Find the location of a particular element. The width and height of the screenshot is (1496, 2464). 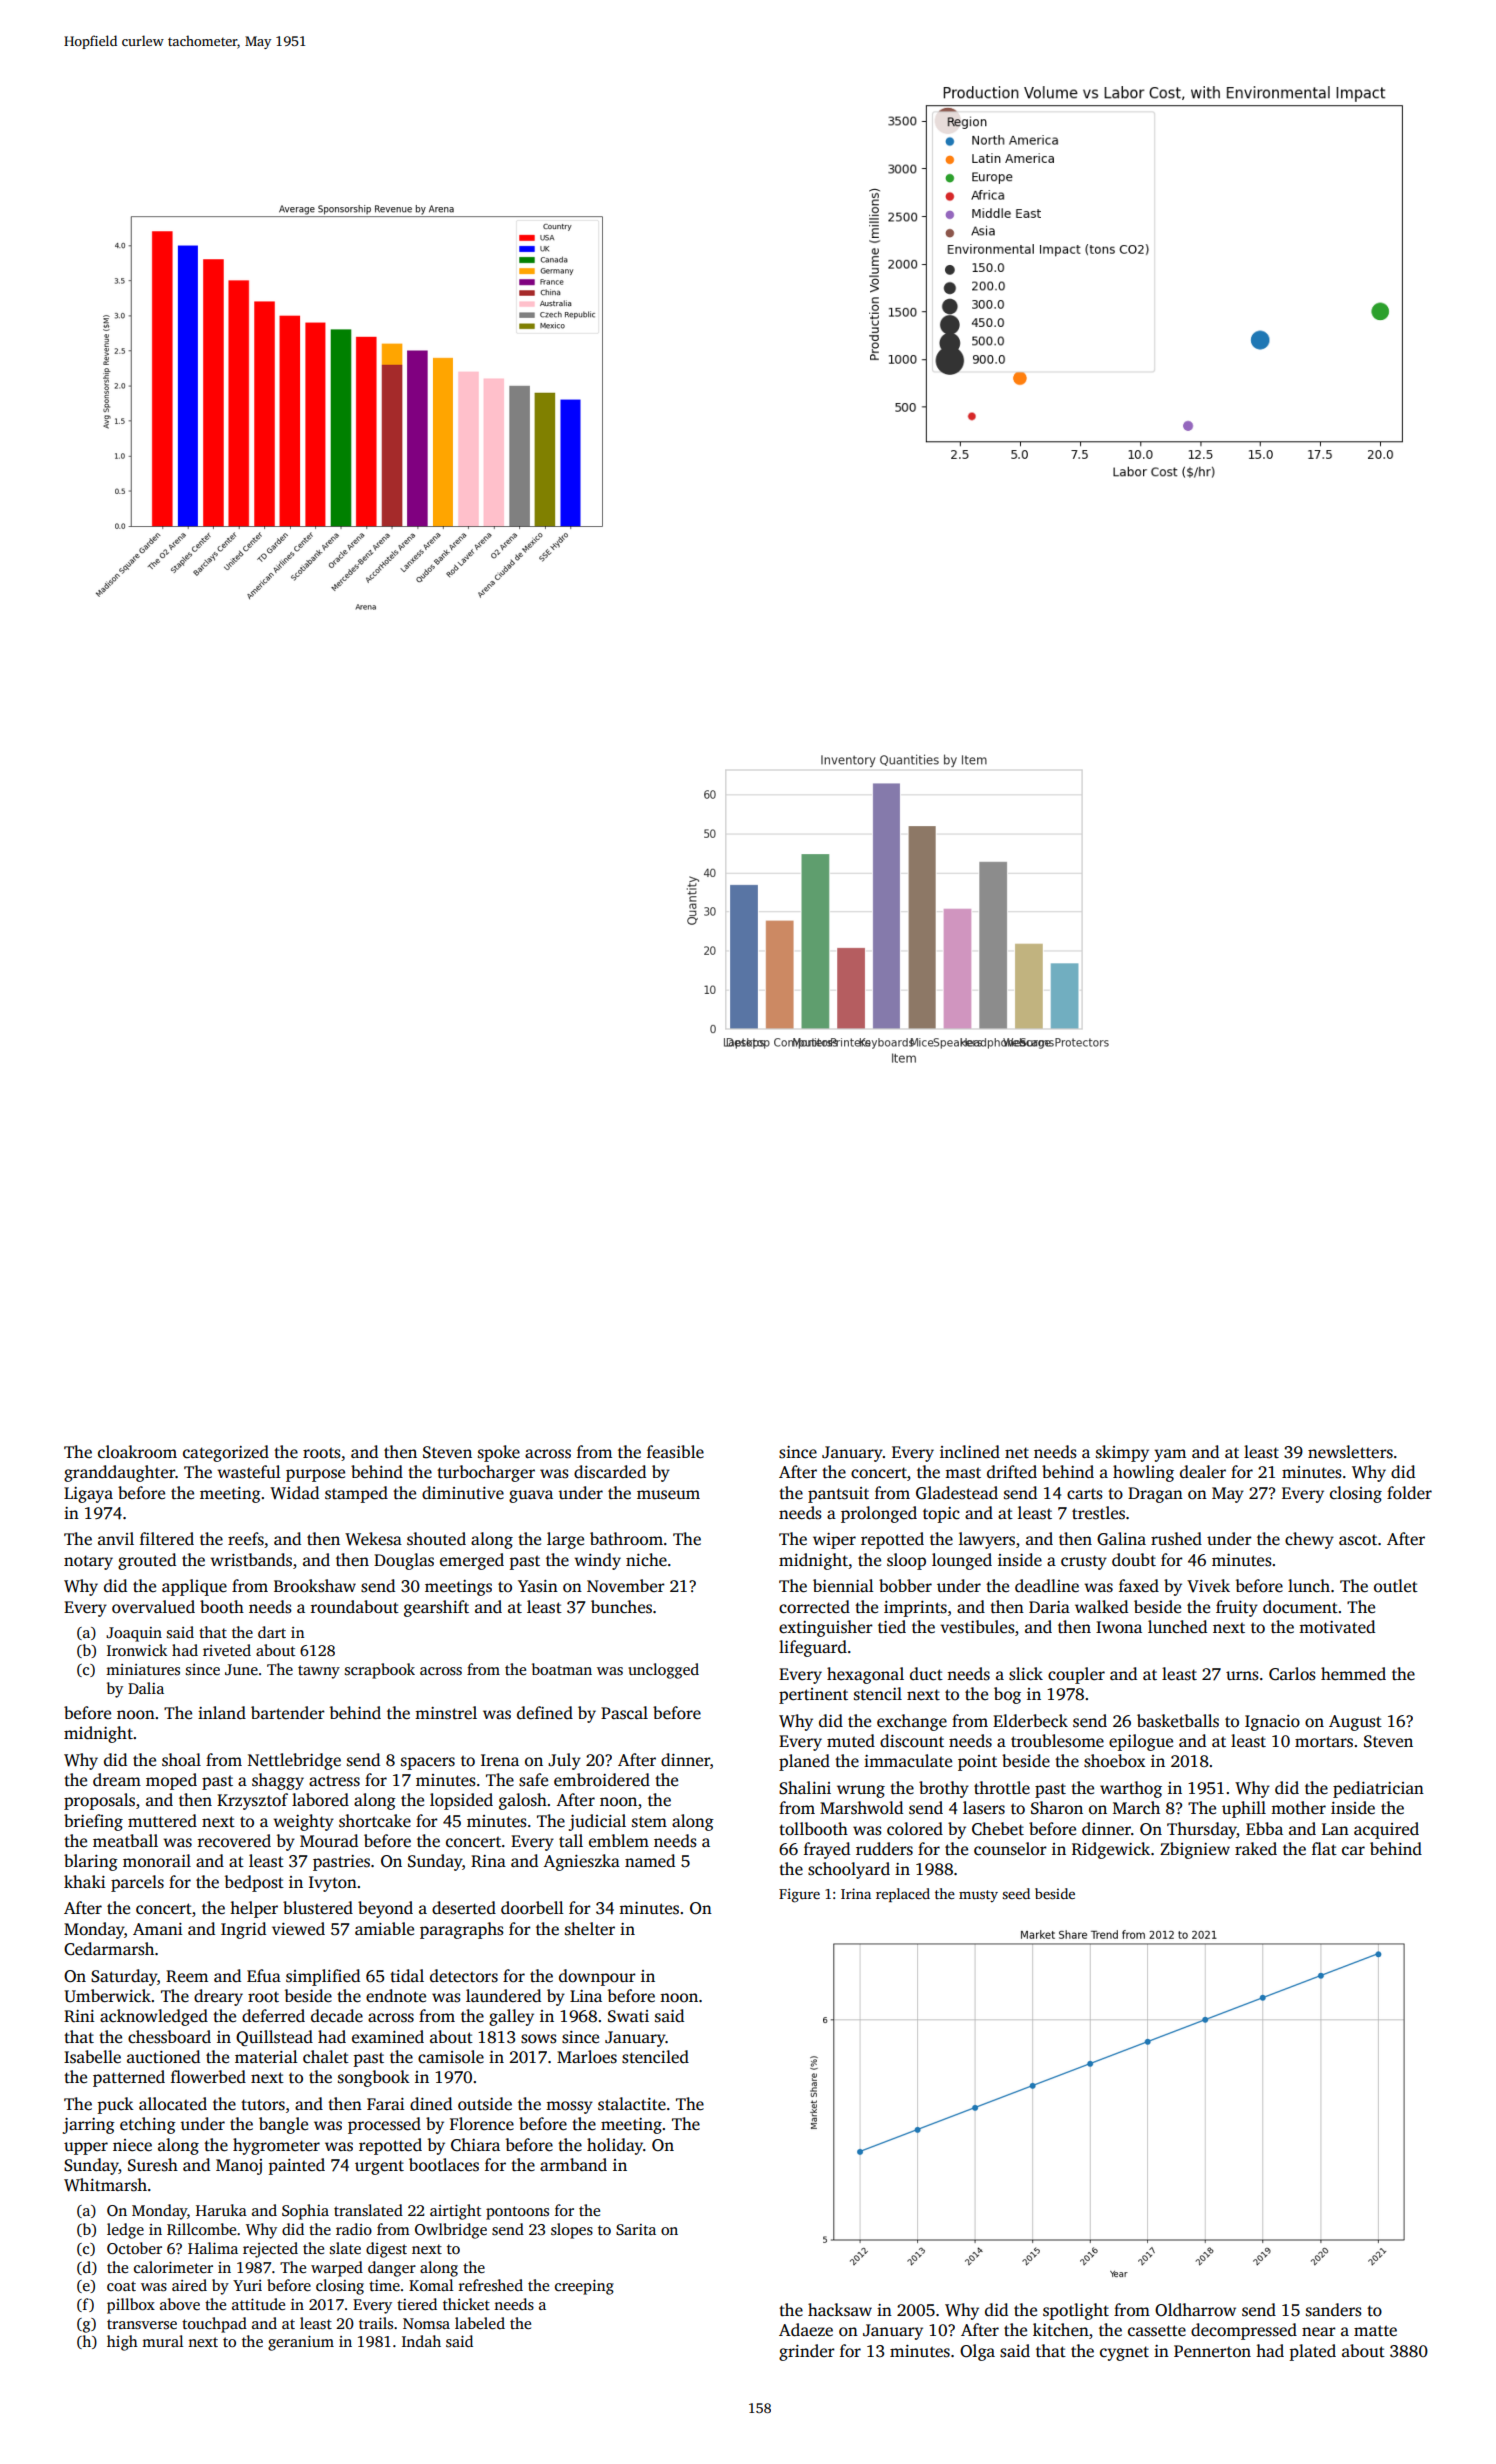

motivated is located at coordinates (1337, 1627).
